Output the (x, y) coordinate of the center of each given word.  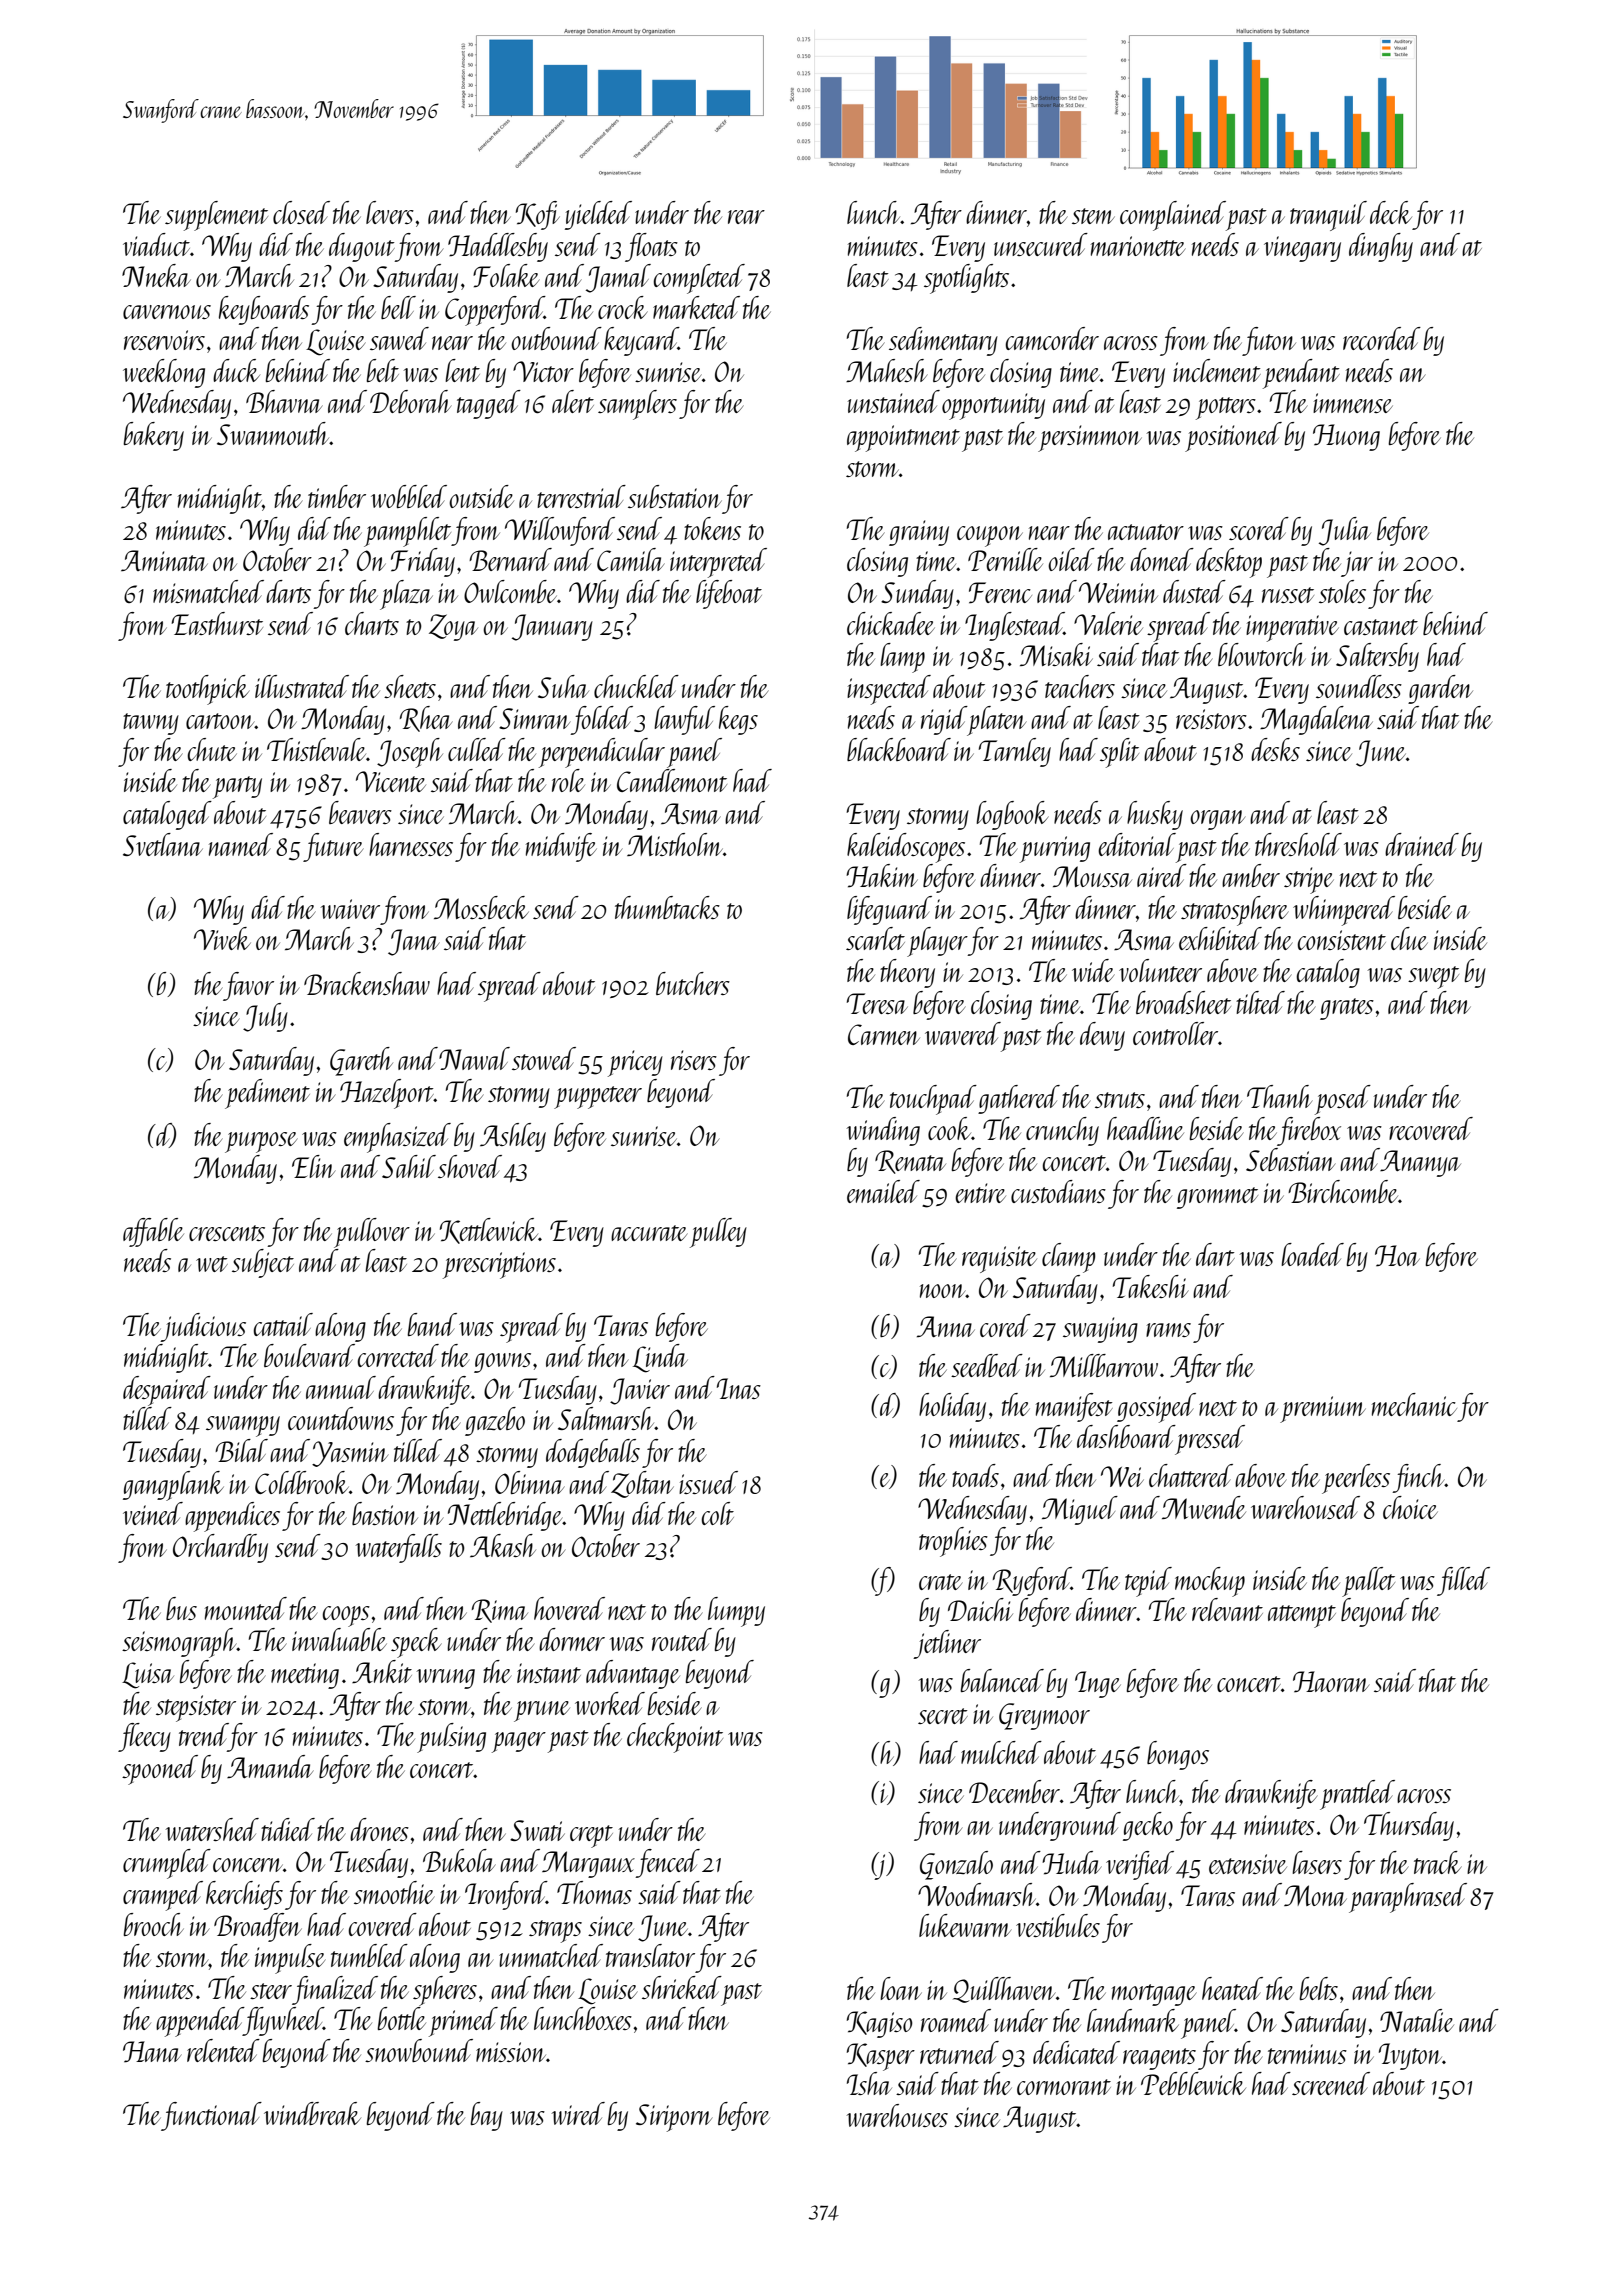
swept (1433, 977)
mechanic (1414, 1404)
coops (346, 1616)
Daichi (980, 1609)
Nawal (474, 1058)
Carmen (884, 1034)
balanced (1002, 1680)
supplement (216, 216)
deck (1391, 212)
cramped (163, 1896)
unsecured (1041, 244)
